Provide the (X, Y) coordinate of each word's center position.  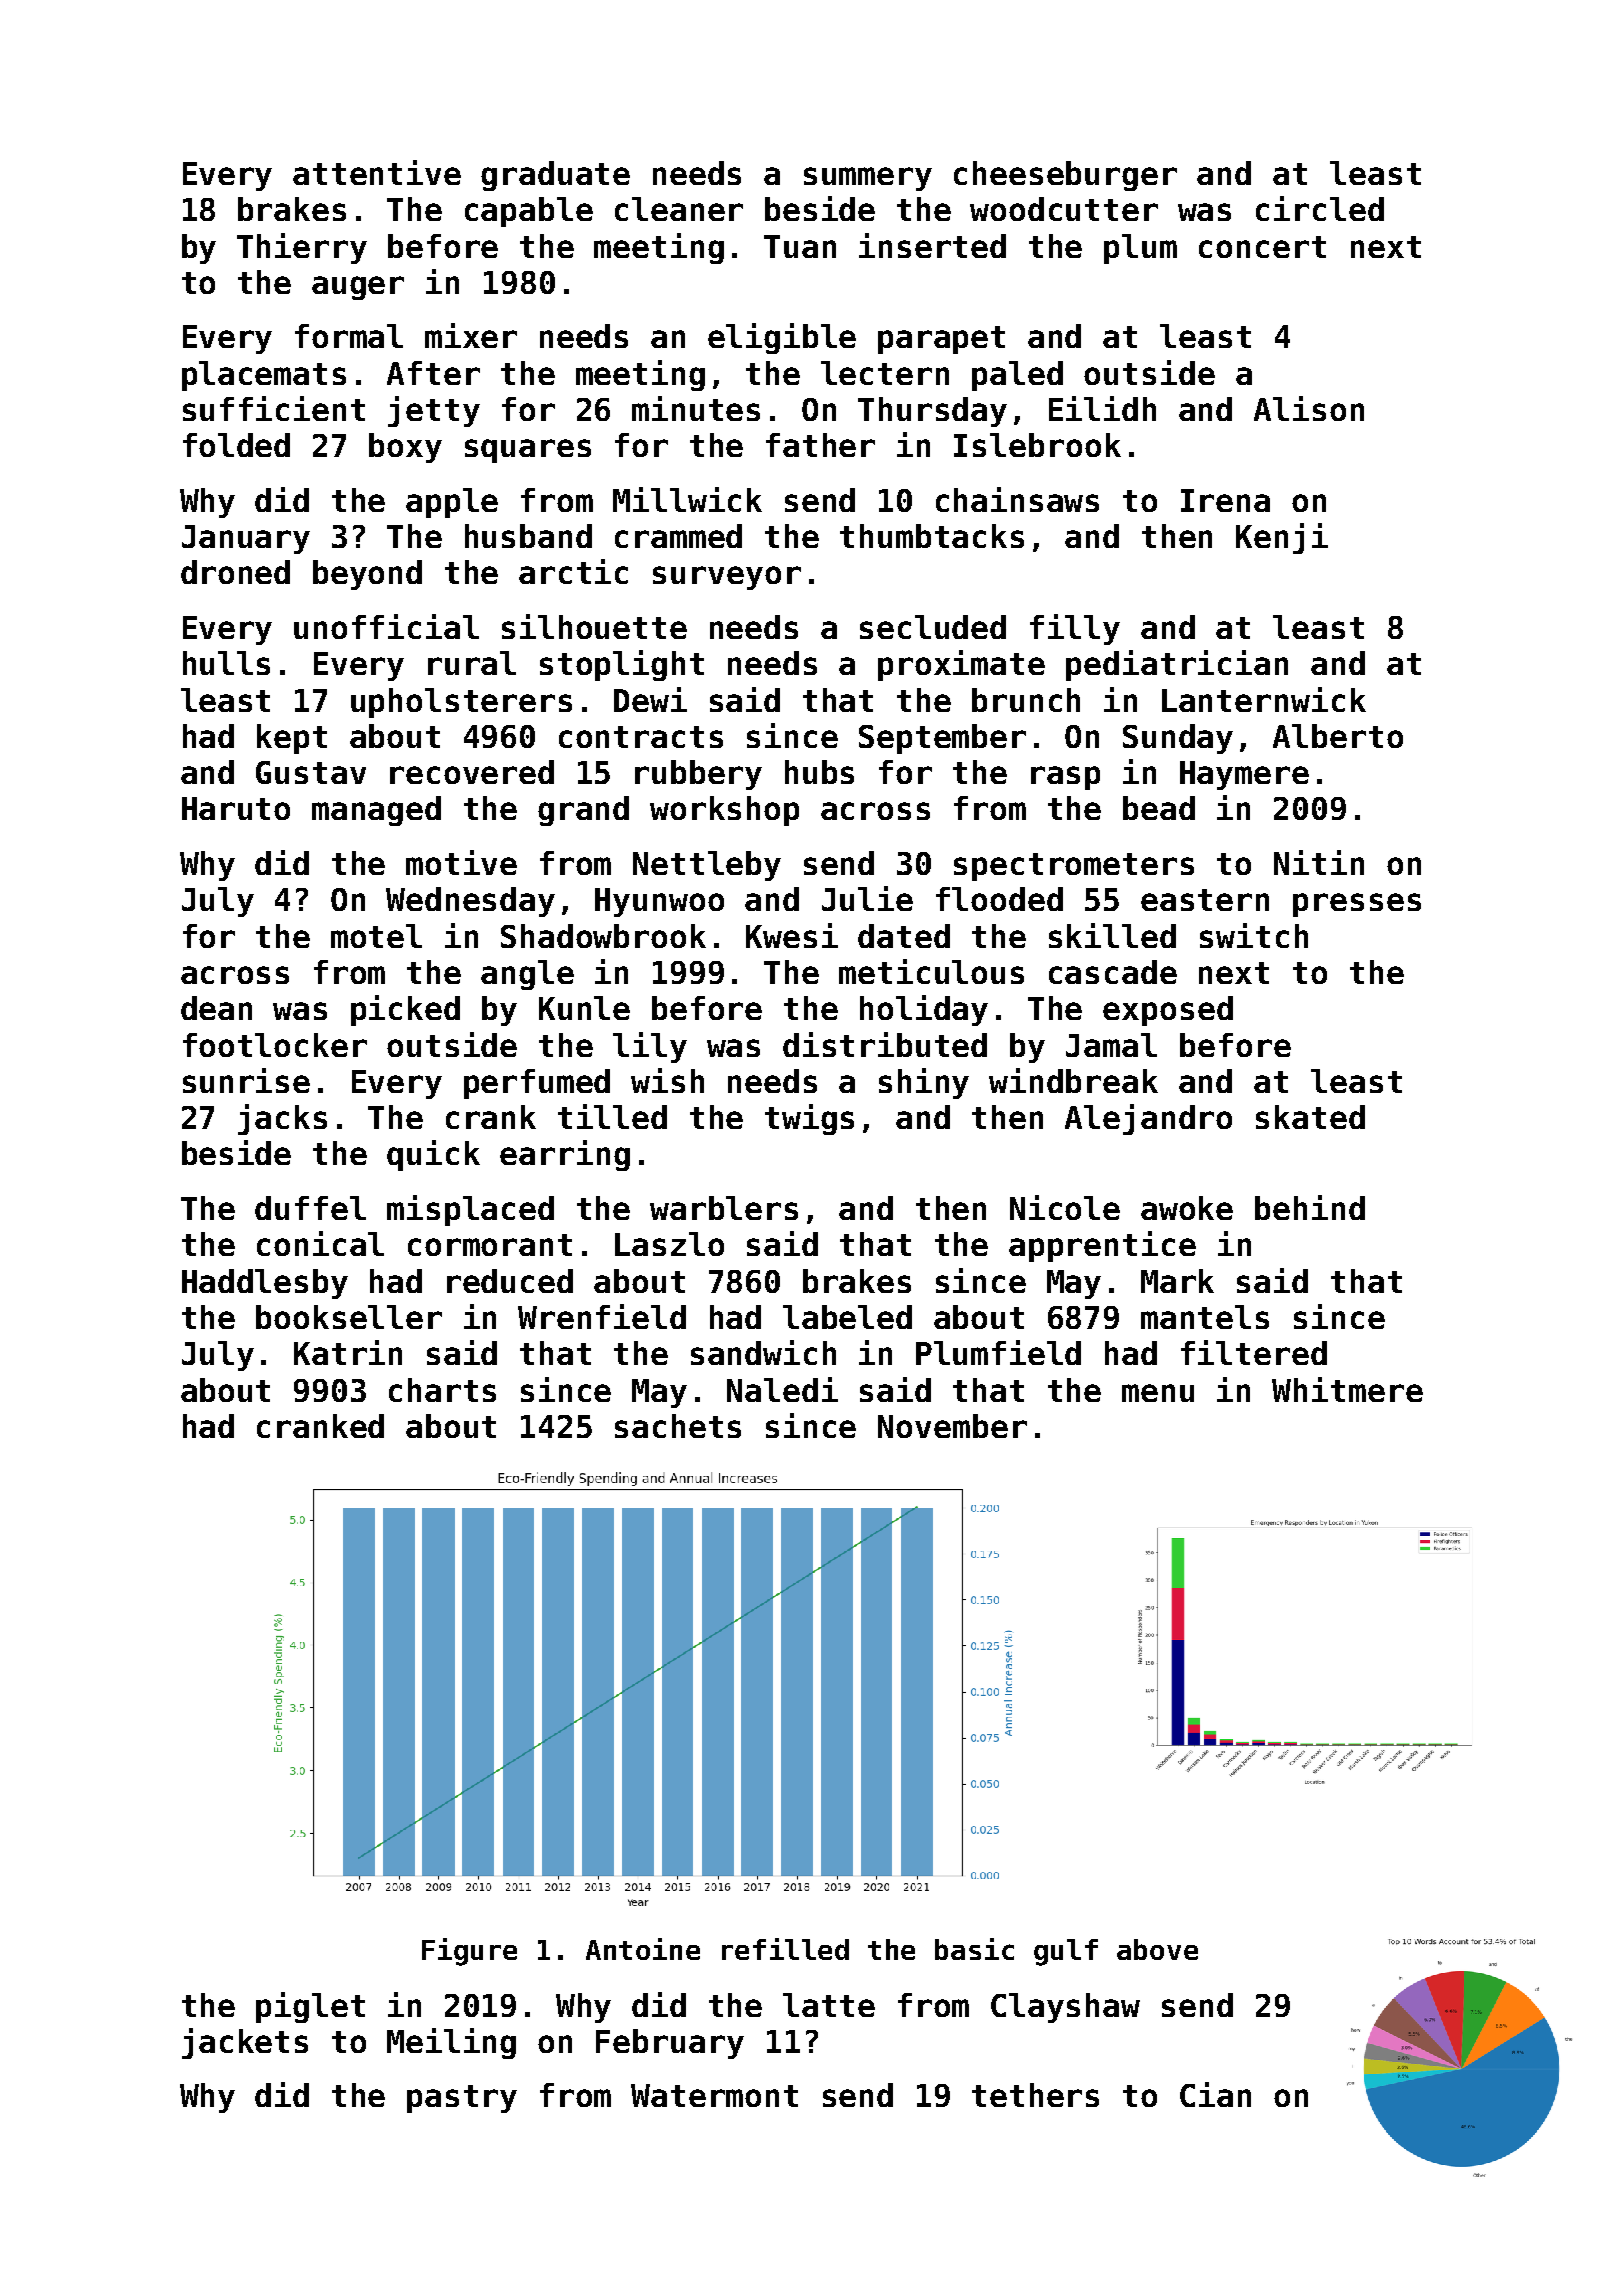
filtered (1254, 1352)
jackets (245, 2043)
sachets (678, 1426)
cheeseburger (1065, 176)
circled (1320, 208)
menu (1158, 1393)
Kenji (1282, 538)
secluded (933, 627)
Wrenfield (602, 1316)
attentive (377, 172)
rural (472, 663)
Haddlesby (265, 1284)
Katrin (348, 1352)
